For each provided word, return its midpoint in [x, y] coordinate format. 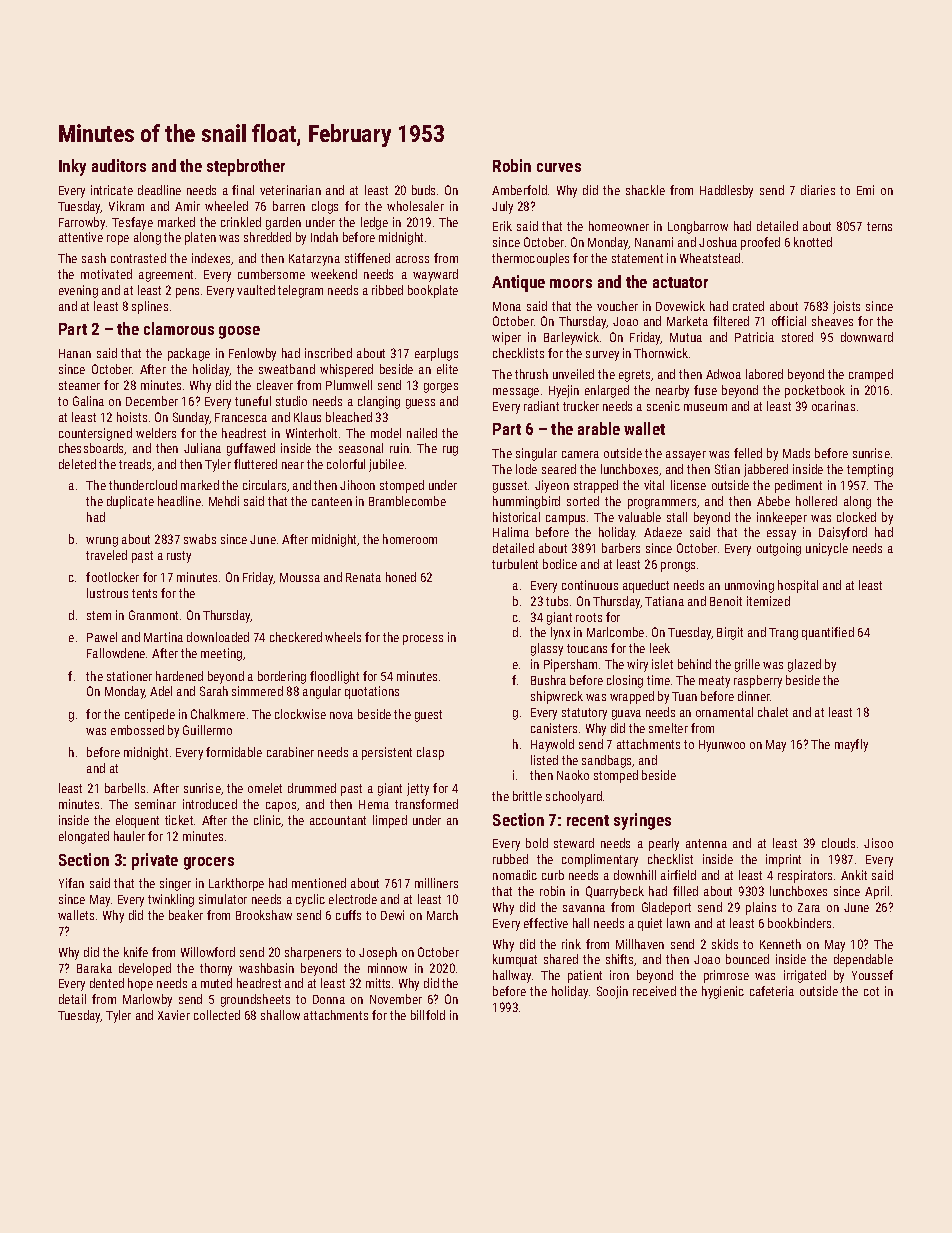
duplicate [130, 502]
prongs [678, 567]
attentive [81, 237]
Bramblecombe [407, 501]
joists [846, 307]
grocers [209, 863]
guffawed [251, 449]
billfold [428, 1015]
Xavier [174, 1015]
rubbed [510, 859]
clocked [856, 517]
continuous [590, 585]
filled [685, 891]
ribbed [387, 290]
